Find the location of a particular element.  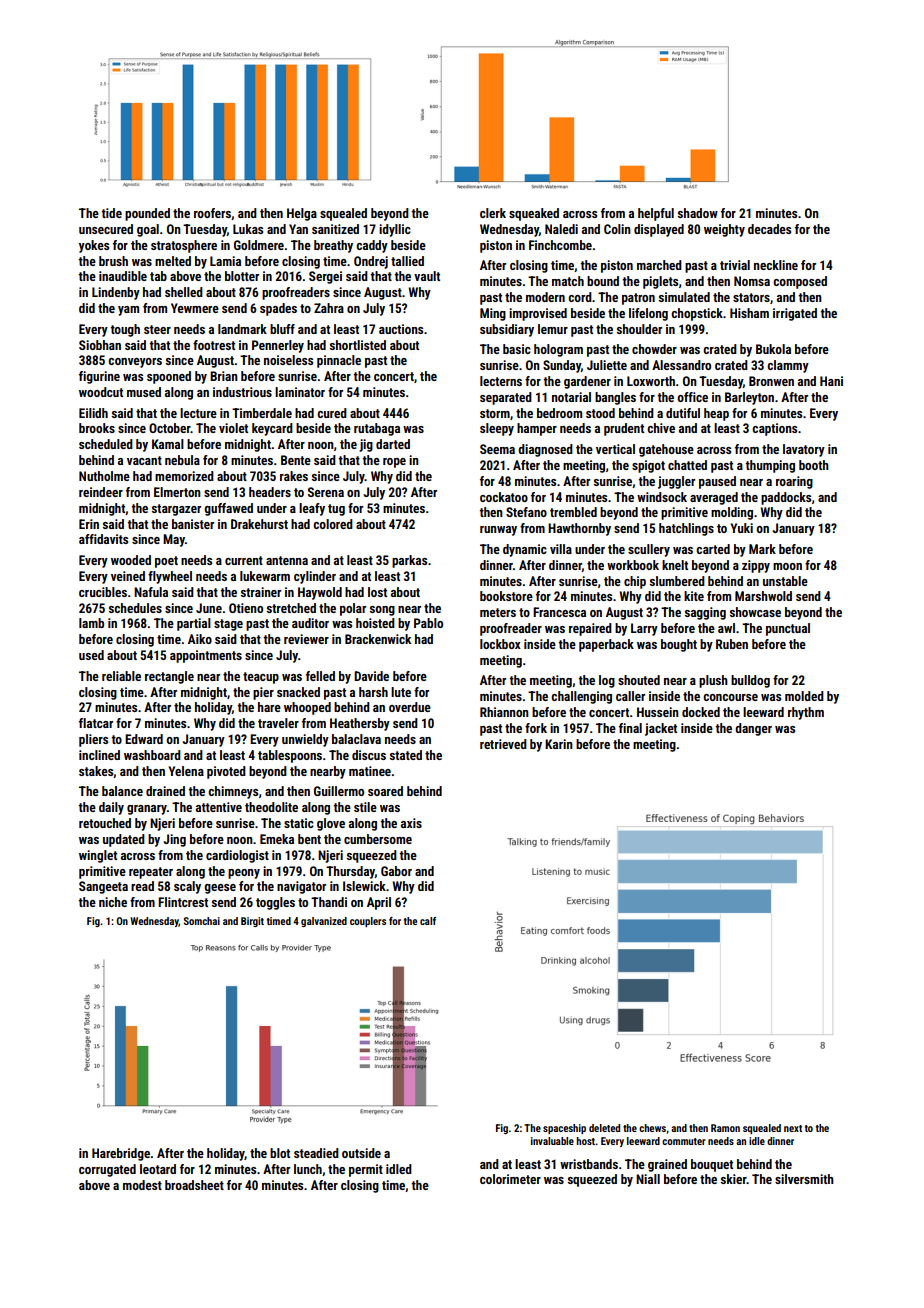

hamper is located at coordinates (537, 429).
